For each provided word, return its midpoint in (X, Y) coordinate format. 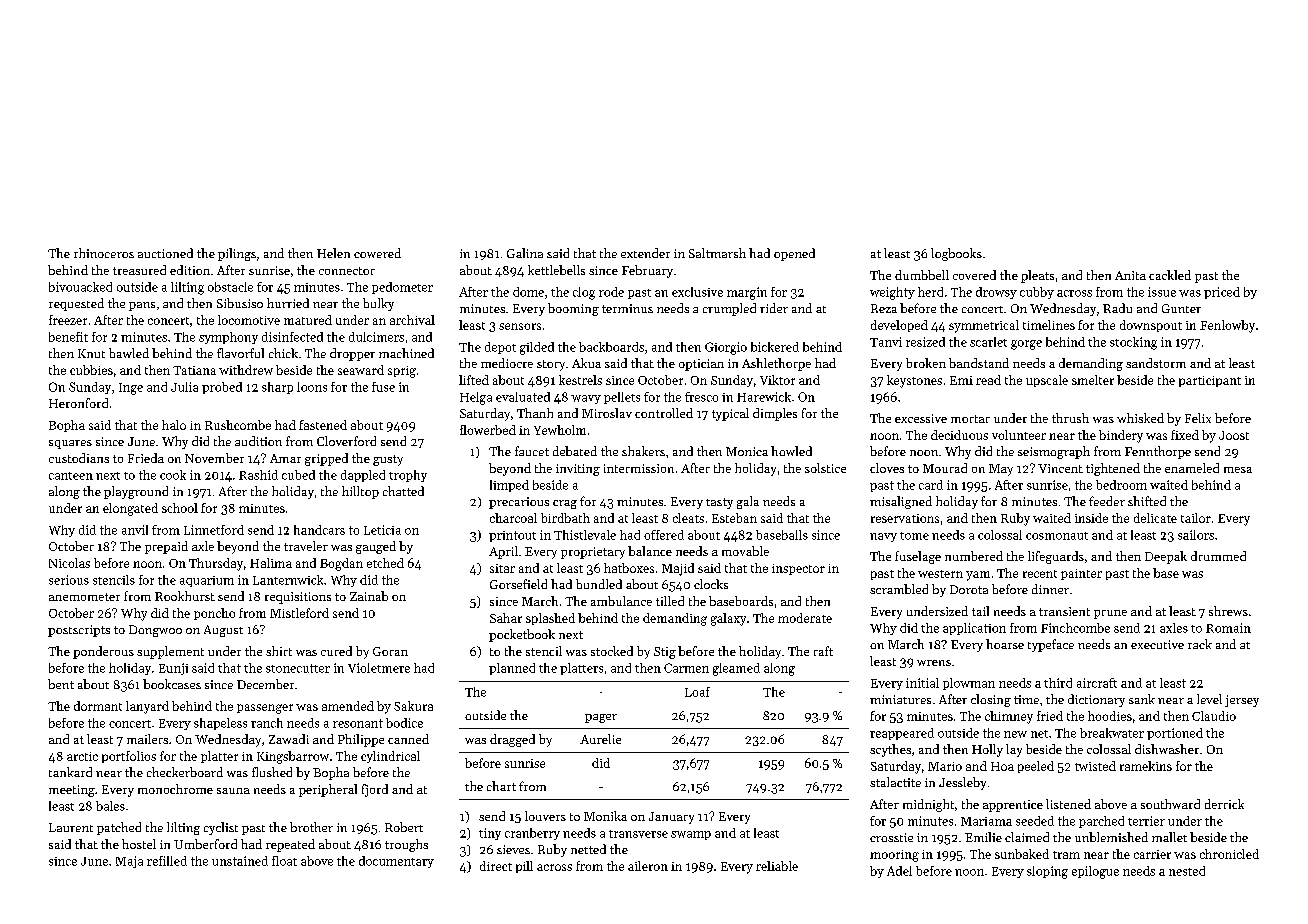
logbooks (956, 254)
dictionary (1096, 700)
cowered (377, 253)
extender (645, 253)
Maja (129, 862)
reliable (777, 866)
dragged (512, 740)
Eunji (173, 669)
